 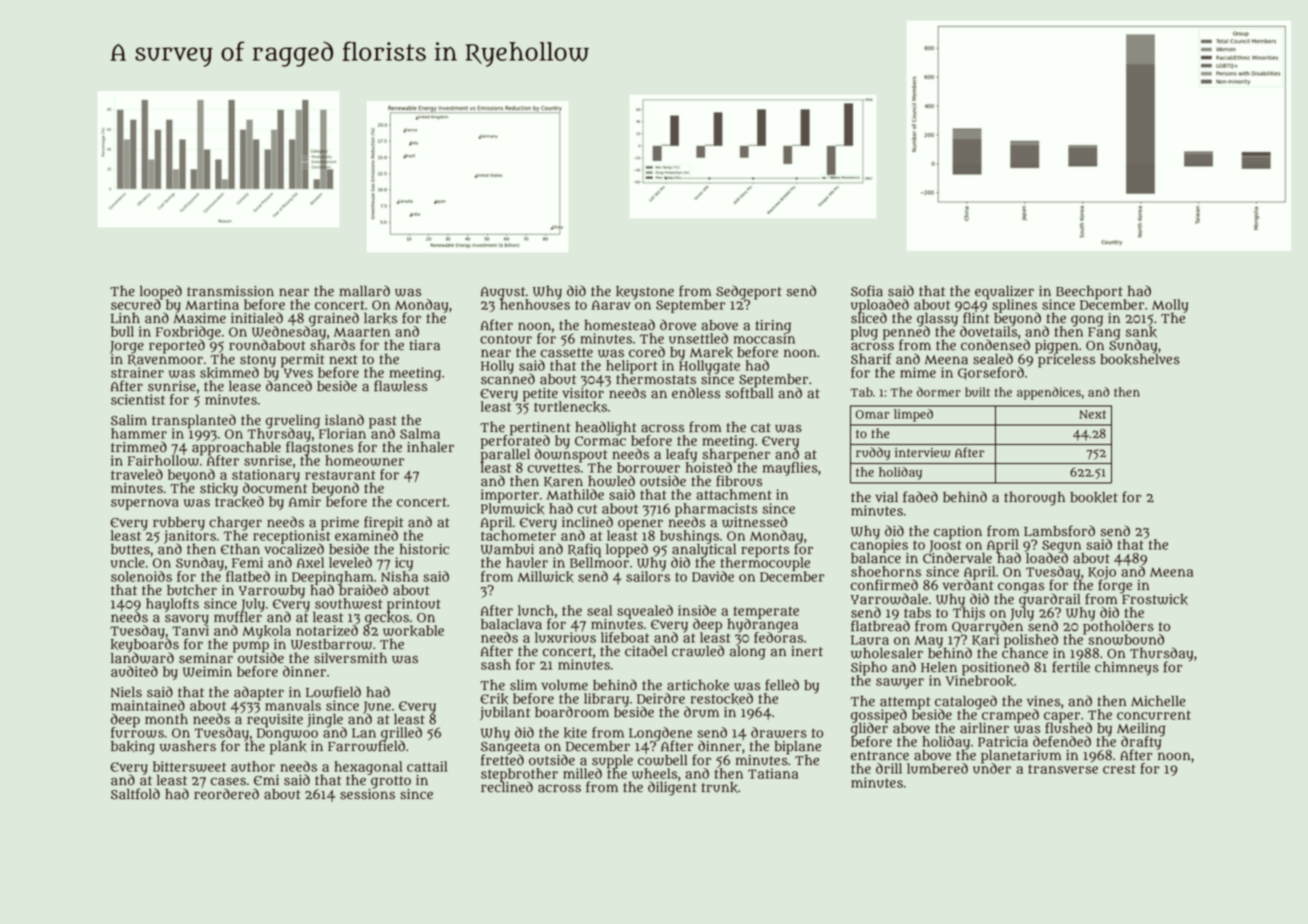 What do you see at coordinates (367, 794) in the screenshot?
I see `sessions` at bounding box center [367, 794].
